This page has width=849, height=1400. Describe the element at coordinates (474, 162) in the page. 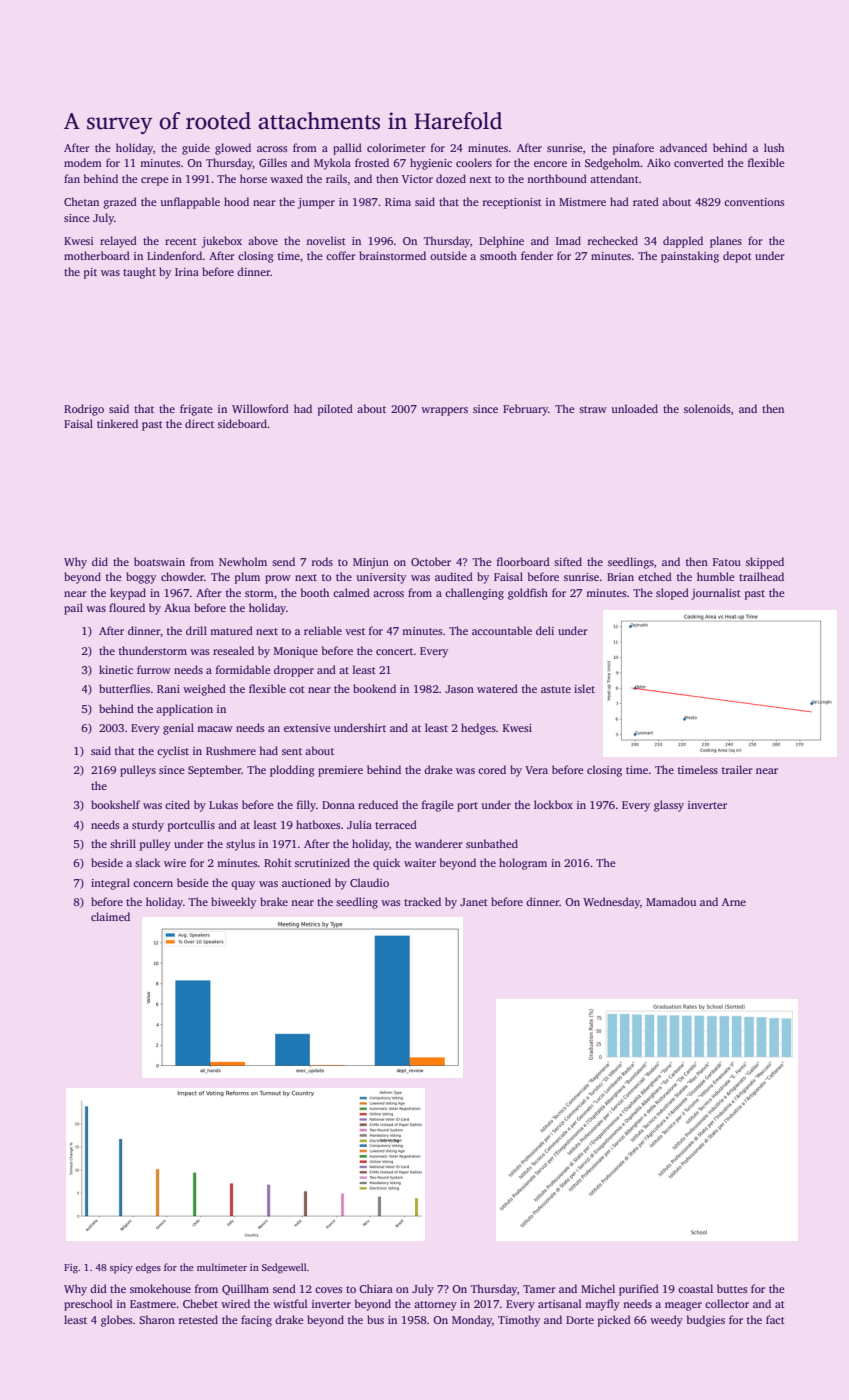

I see `coolers` at that location.
